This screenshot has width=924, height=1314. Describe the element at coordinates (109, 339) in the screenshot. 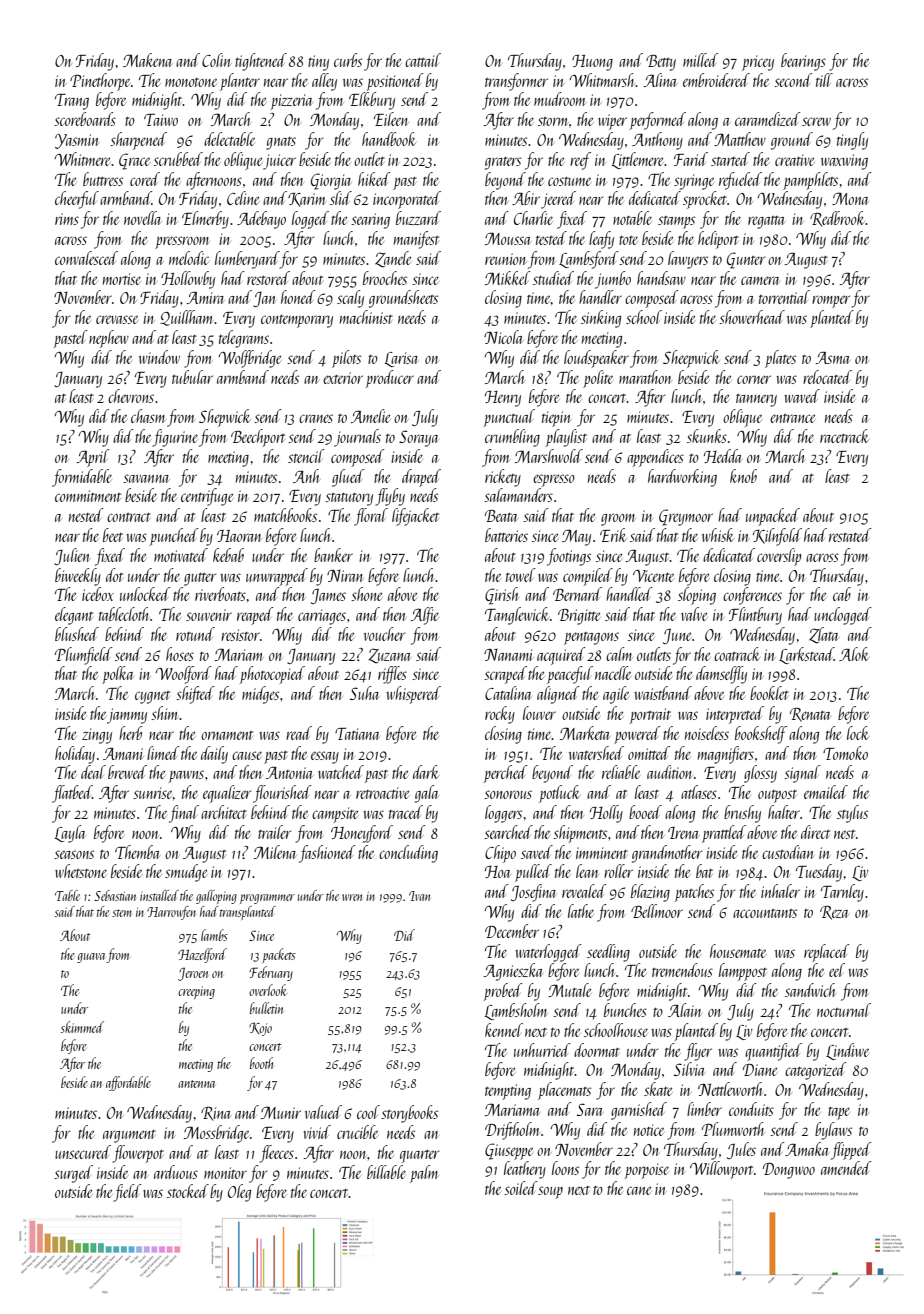

I see `nephew` at that location.
